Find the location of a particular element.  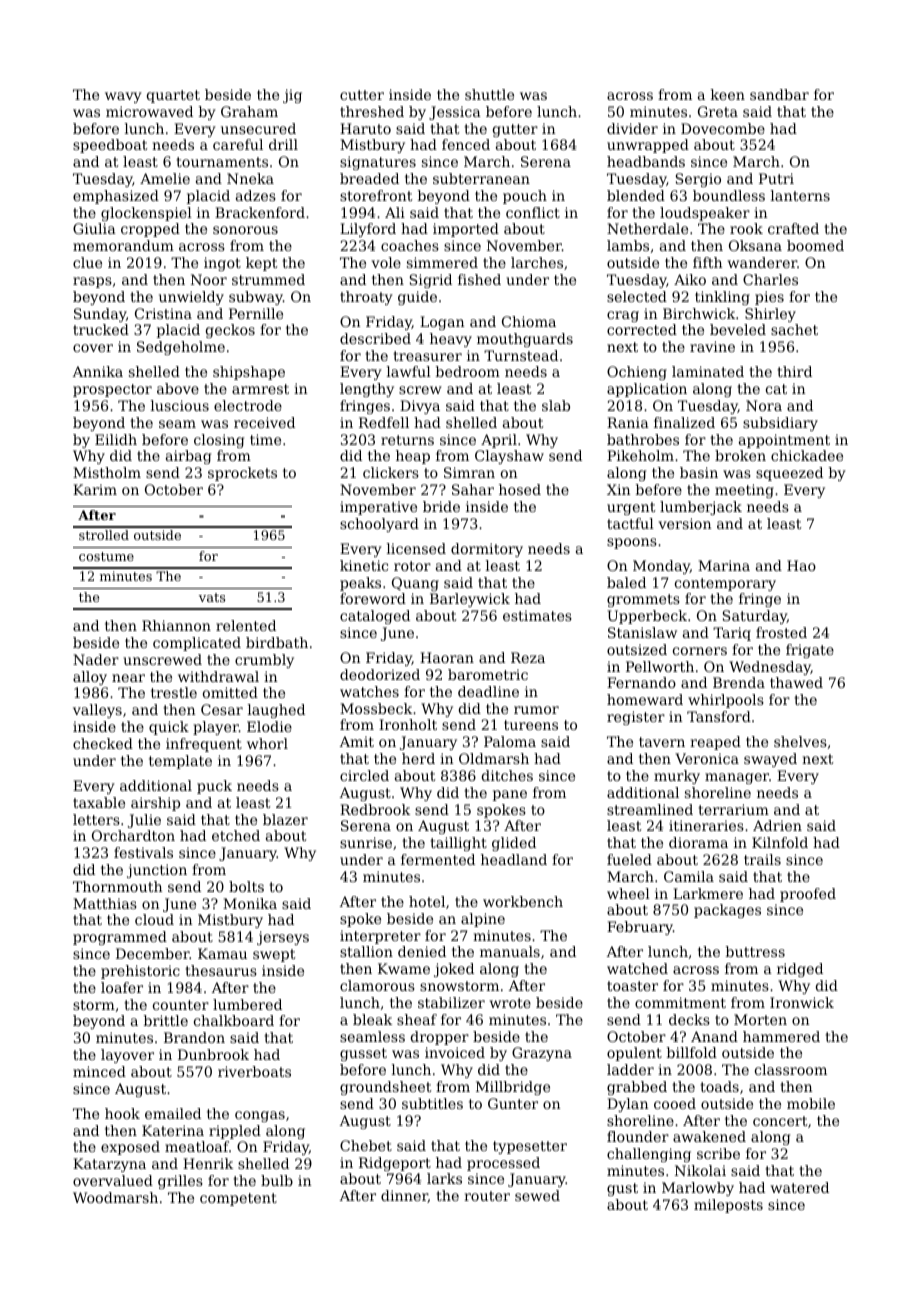

Dovecombe is located at coordinates (723, 128).
